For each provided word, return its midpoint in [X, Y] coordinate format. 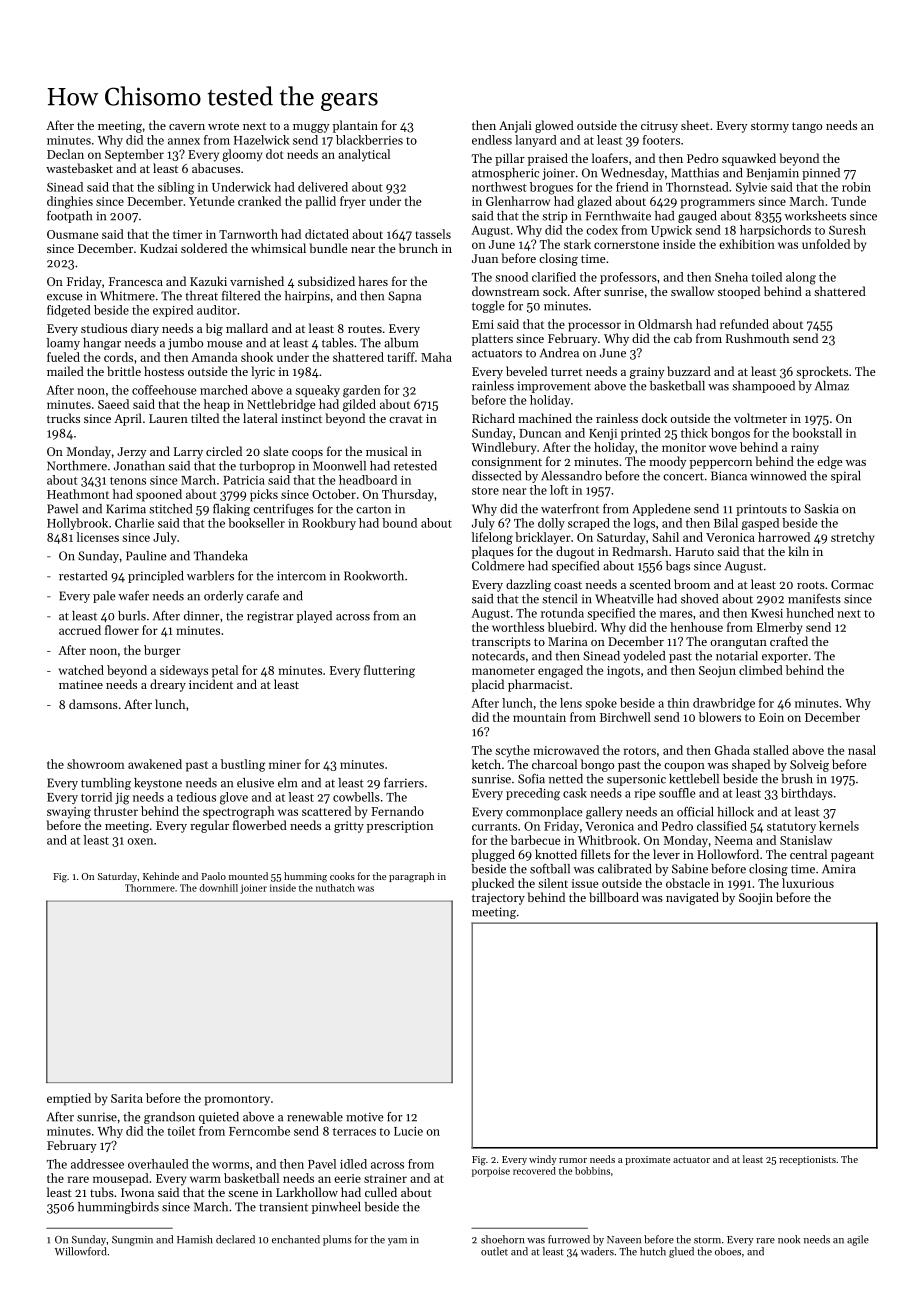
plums [337, 1240]
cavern [187, 127]
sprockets [822, 372]
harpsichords [775, 231]
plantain [355, 126]
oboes [728, 1251]
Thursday [408, 495]
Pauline [146, 556]
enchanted [296, 1239]
